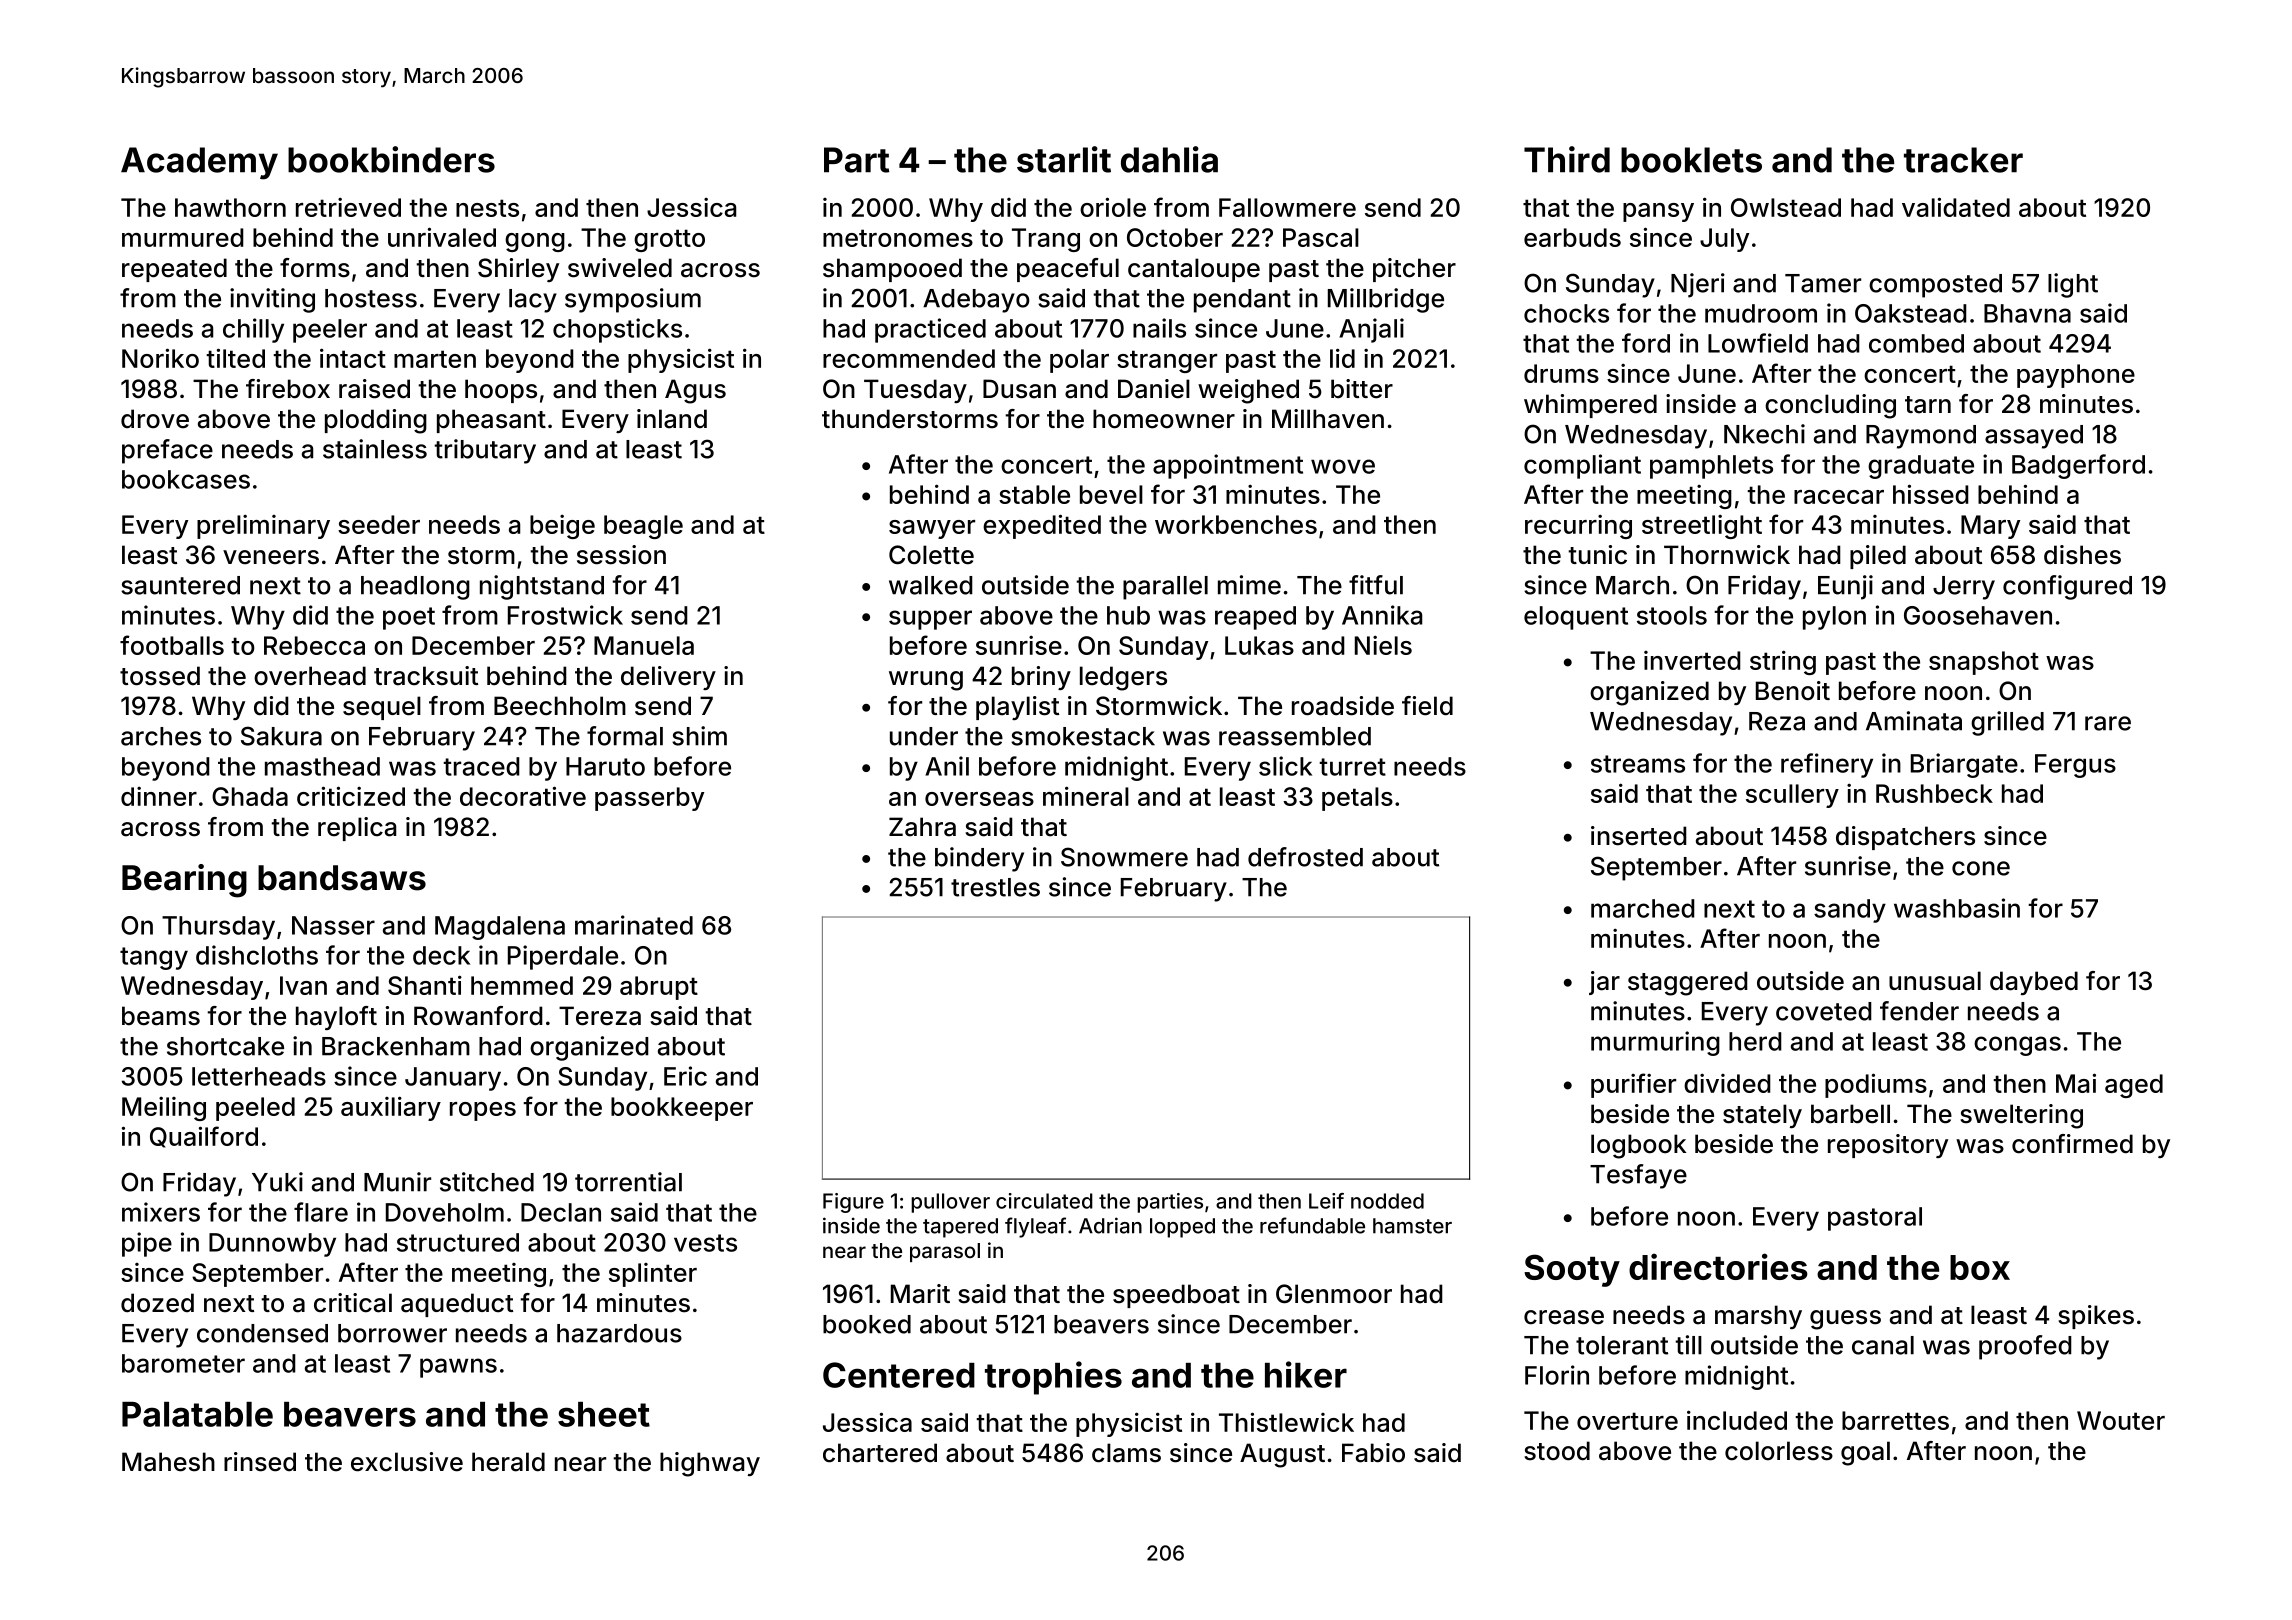  Describe the element at coordinates (898, 238) in the screenshot. I see `metronomes` at that location.
